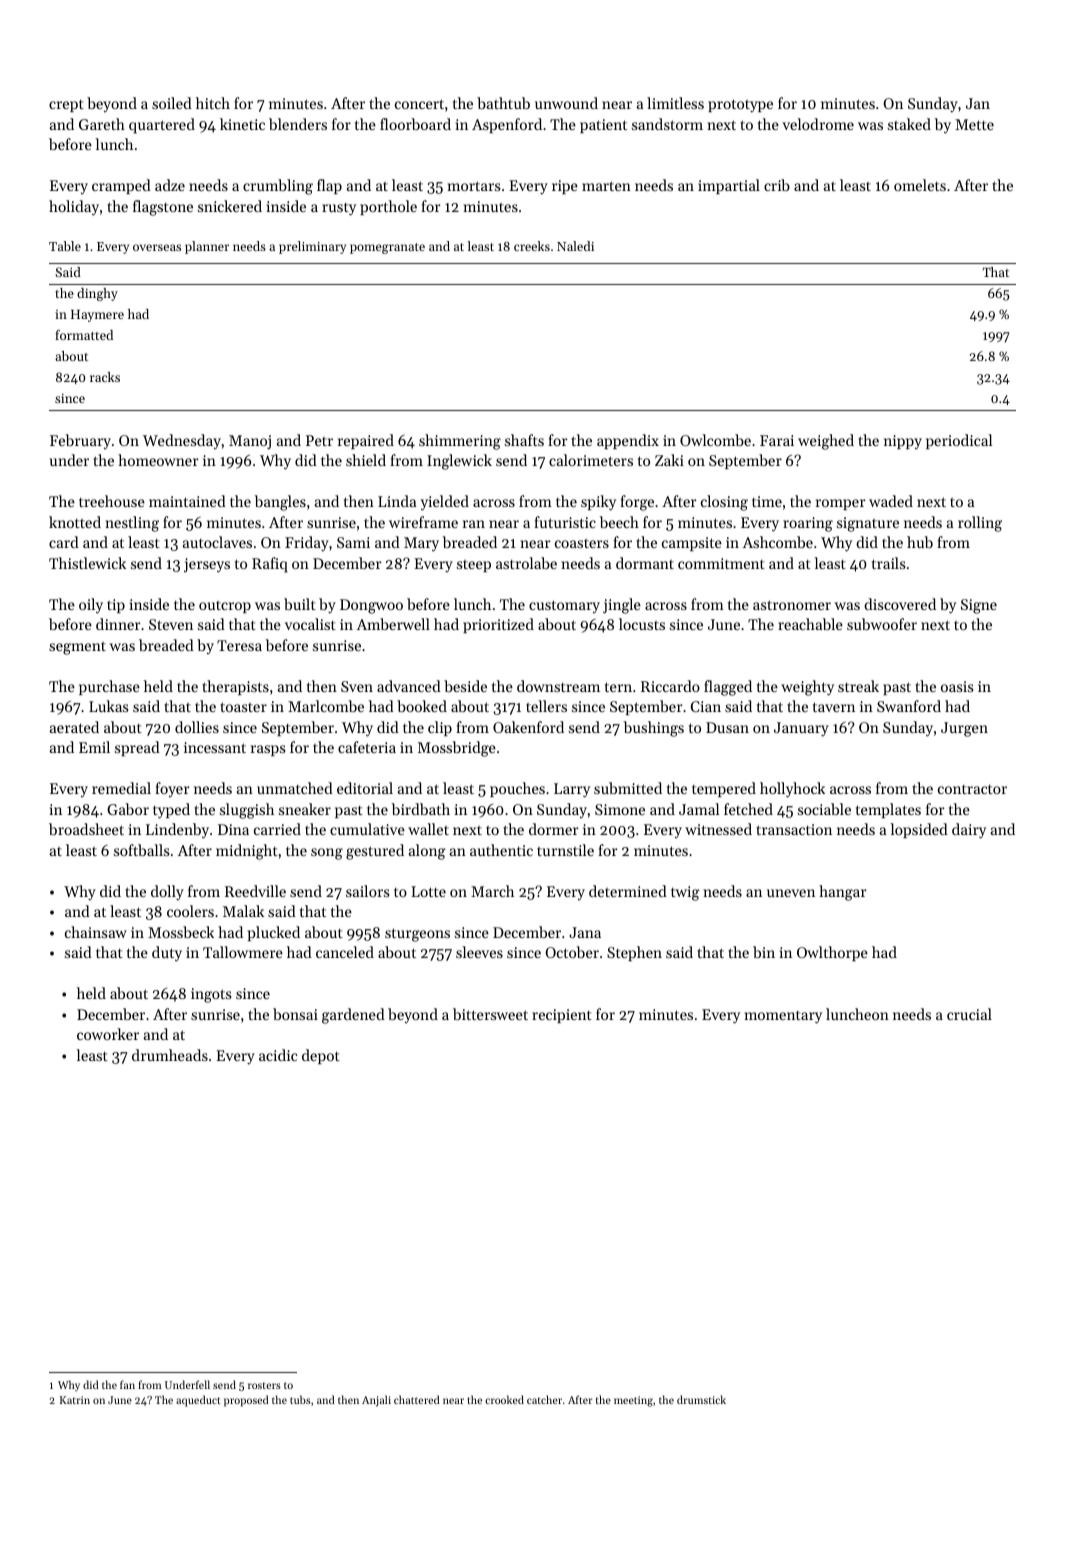 This page has height=1542, width=1065. I want to click on nippy, so click(903, 442).
